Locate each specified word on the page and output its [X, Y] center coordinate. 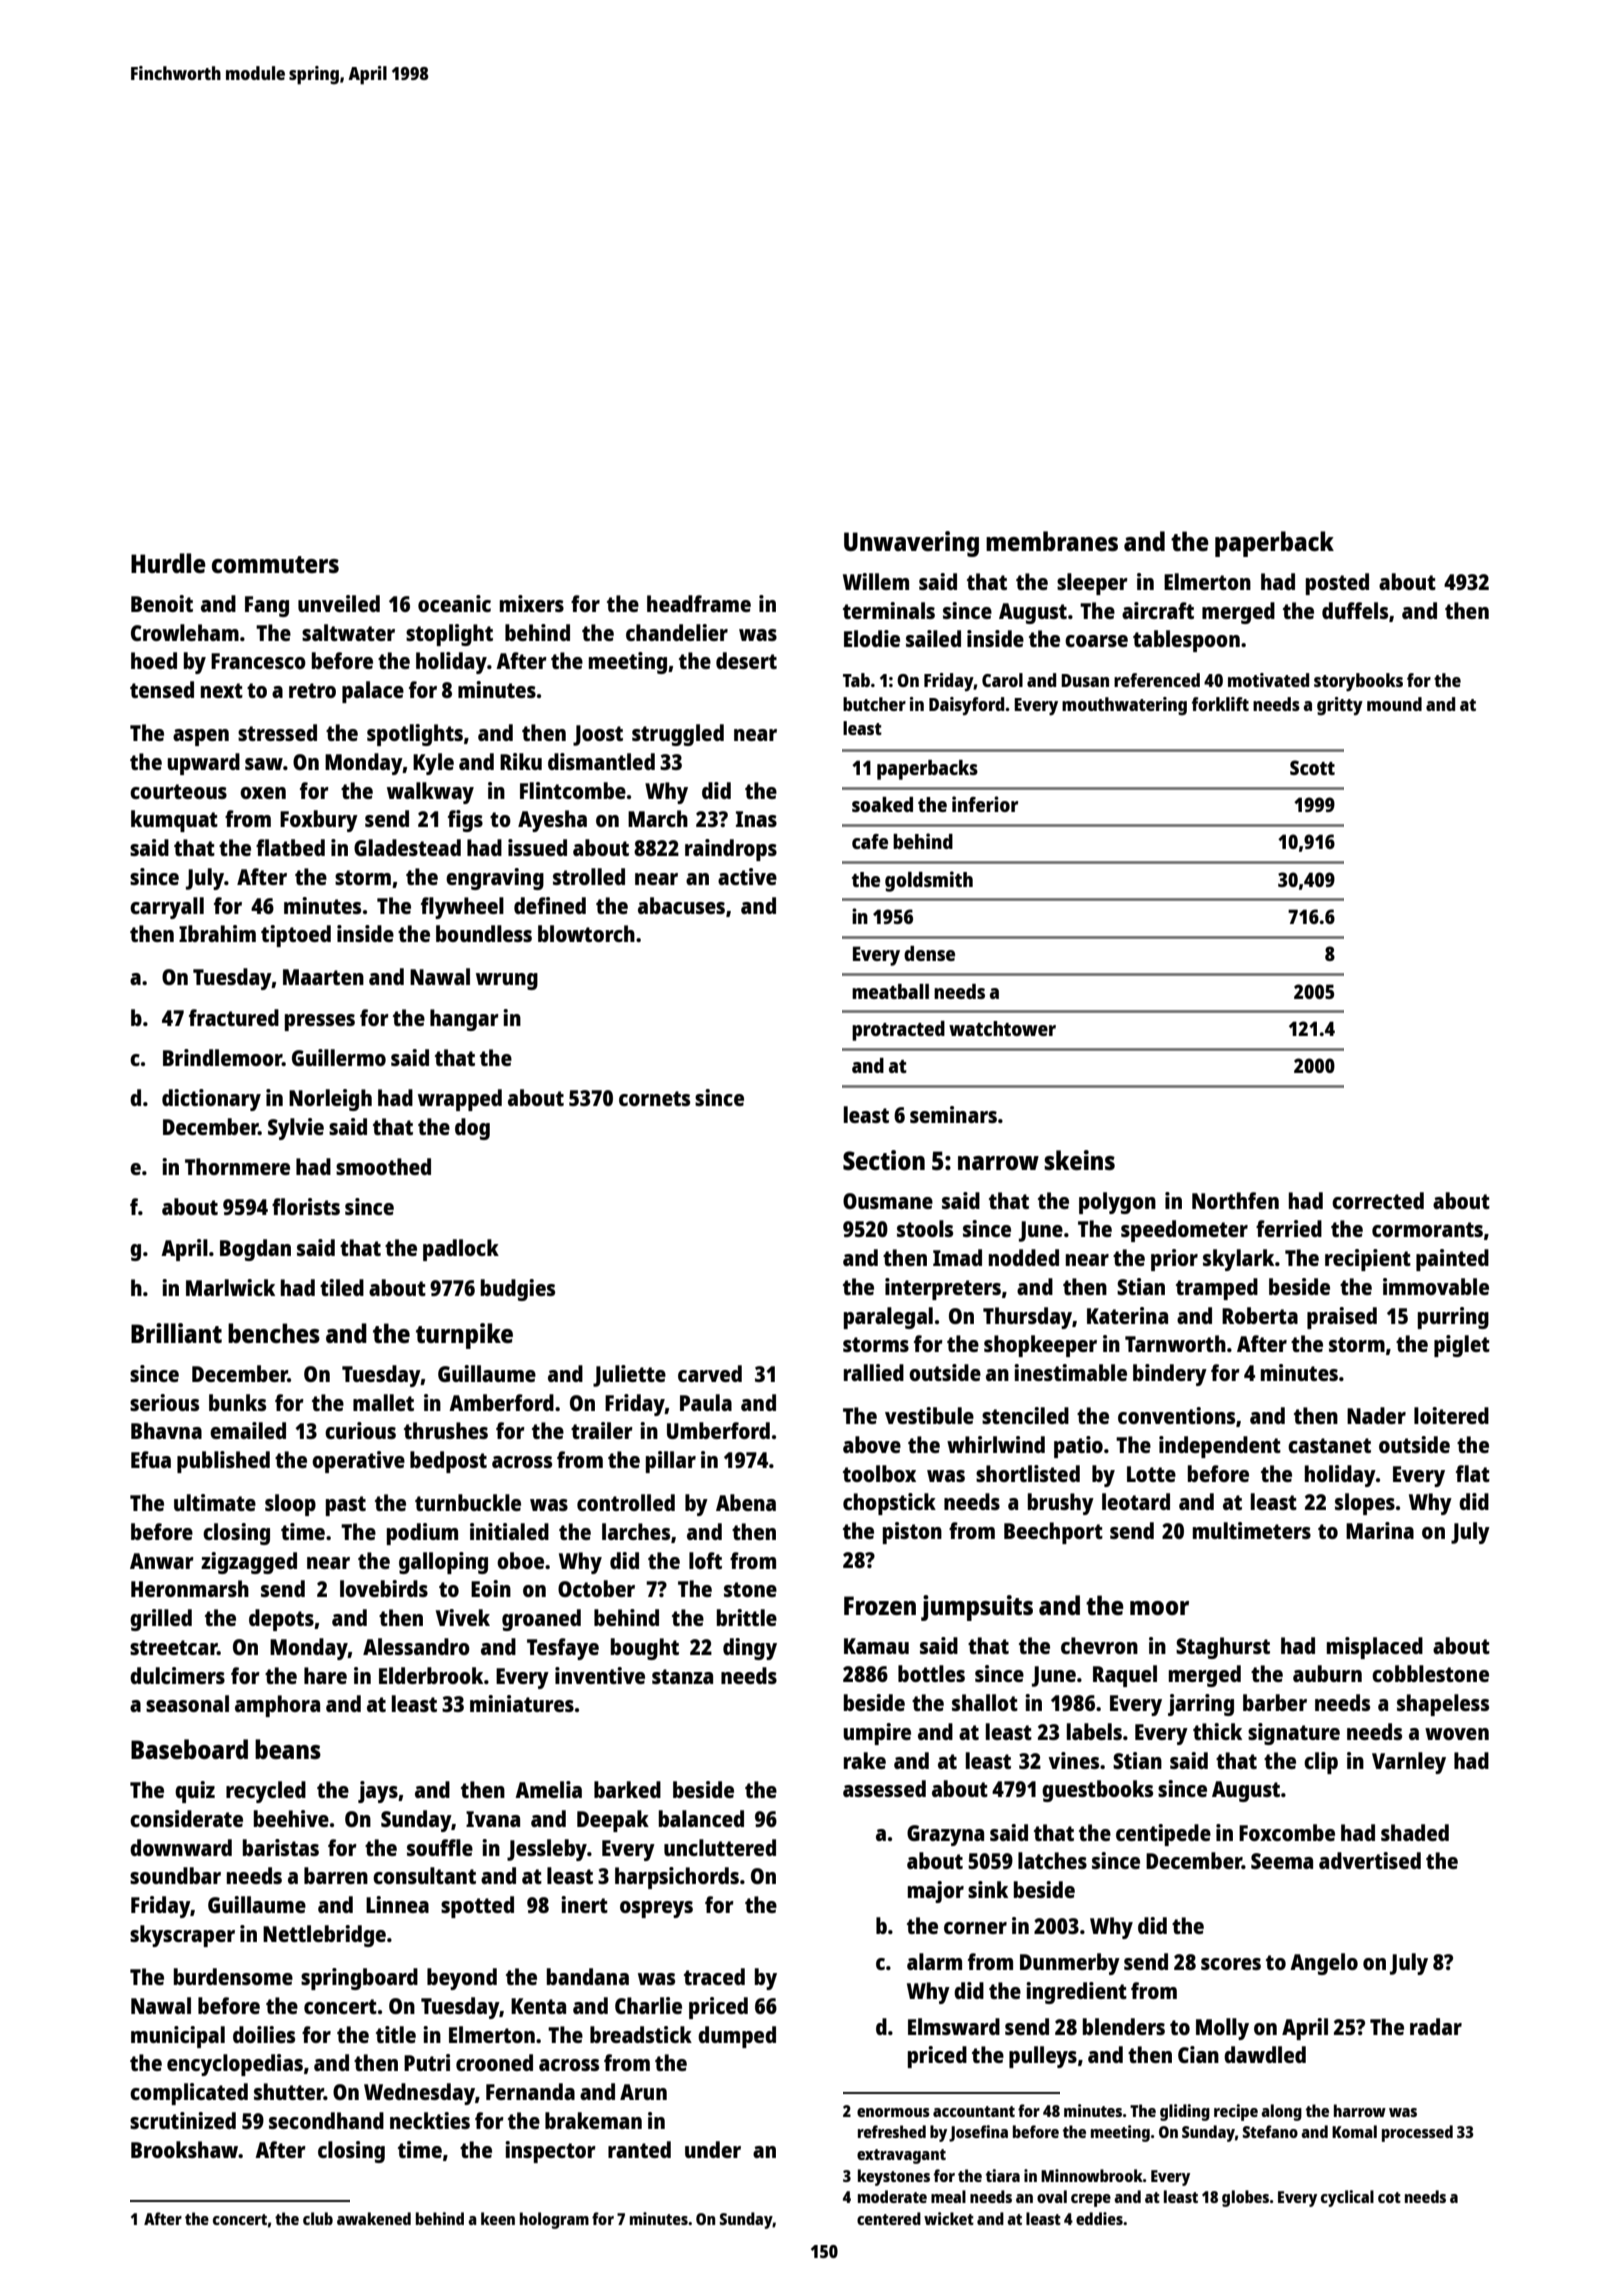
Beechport [1053, 1533]
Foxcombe [1287, 1832]
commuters [275, 564]
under [713, 2149]
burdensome [233, 1976]
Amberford [501, 1402]
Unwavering [911, 544]
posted [1337, 584]
